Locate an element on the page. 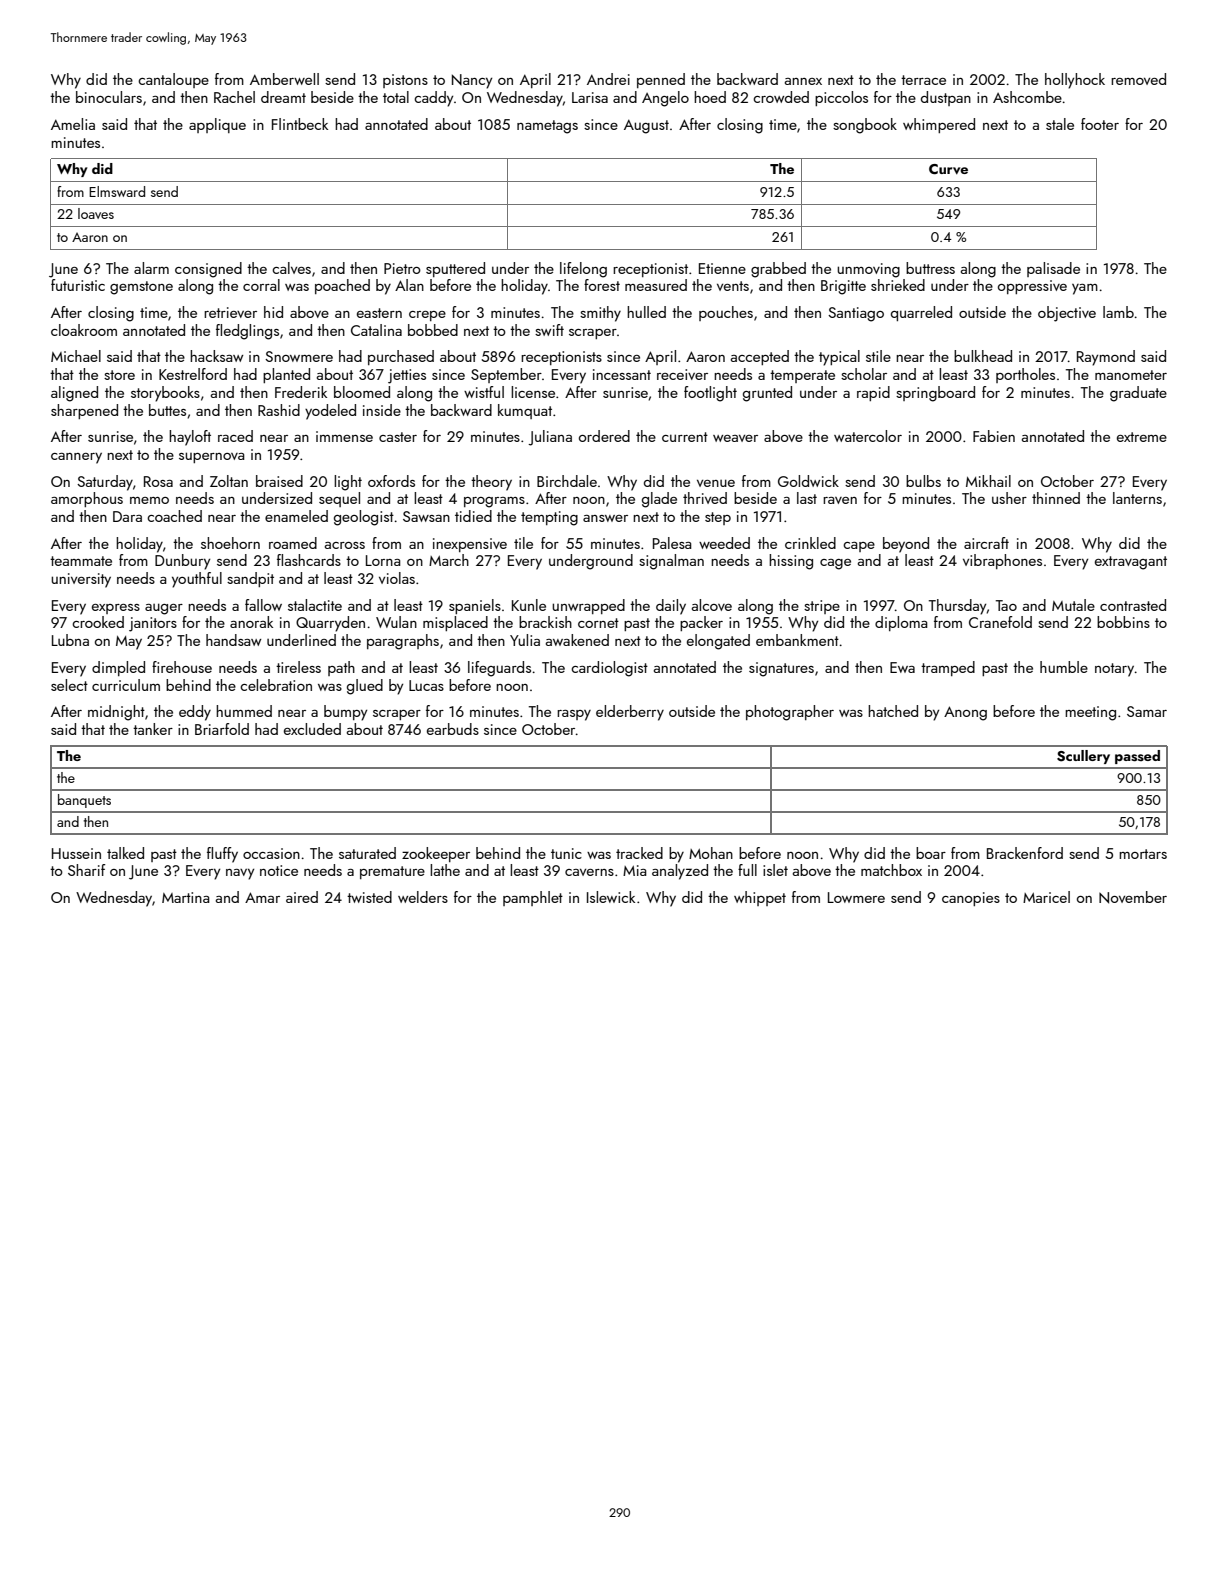 This page has width=1218, height=1576. Curve is located at coordinates (948, 169).
